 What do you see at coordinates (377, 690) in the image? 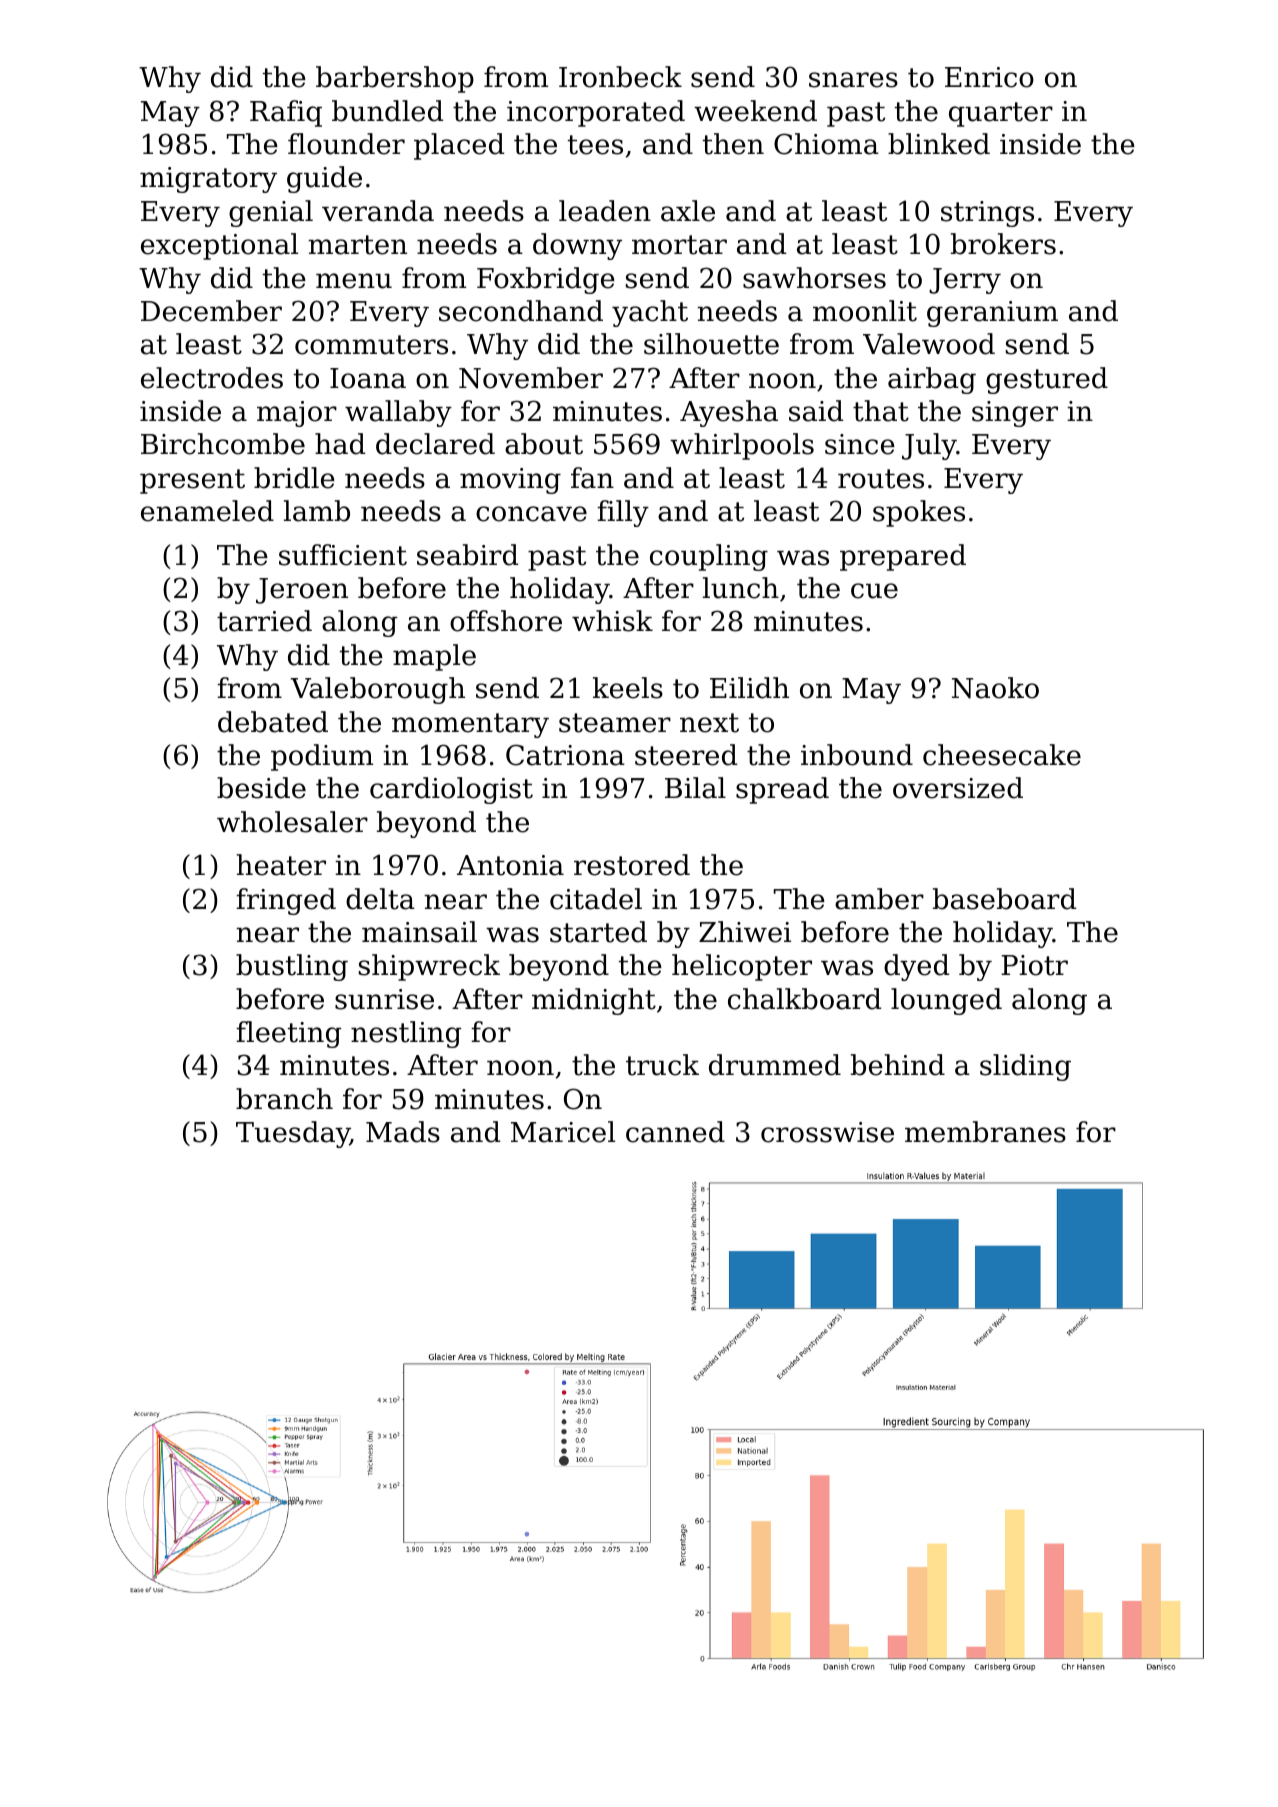
I see `Valeborough` at bounding box center [377, 690].
